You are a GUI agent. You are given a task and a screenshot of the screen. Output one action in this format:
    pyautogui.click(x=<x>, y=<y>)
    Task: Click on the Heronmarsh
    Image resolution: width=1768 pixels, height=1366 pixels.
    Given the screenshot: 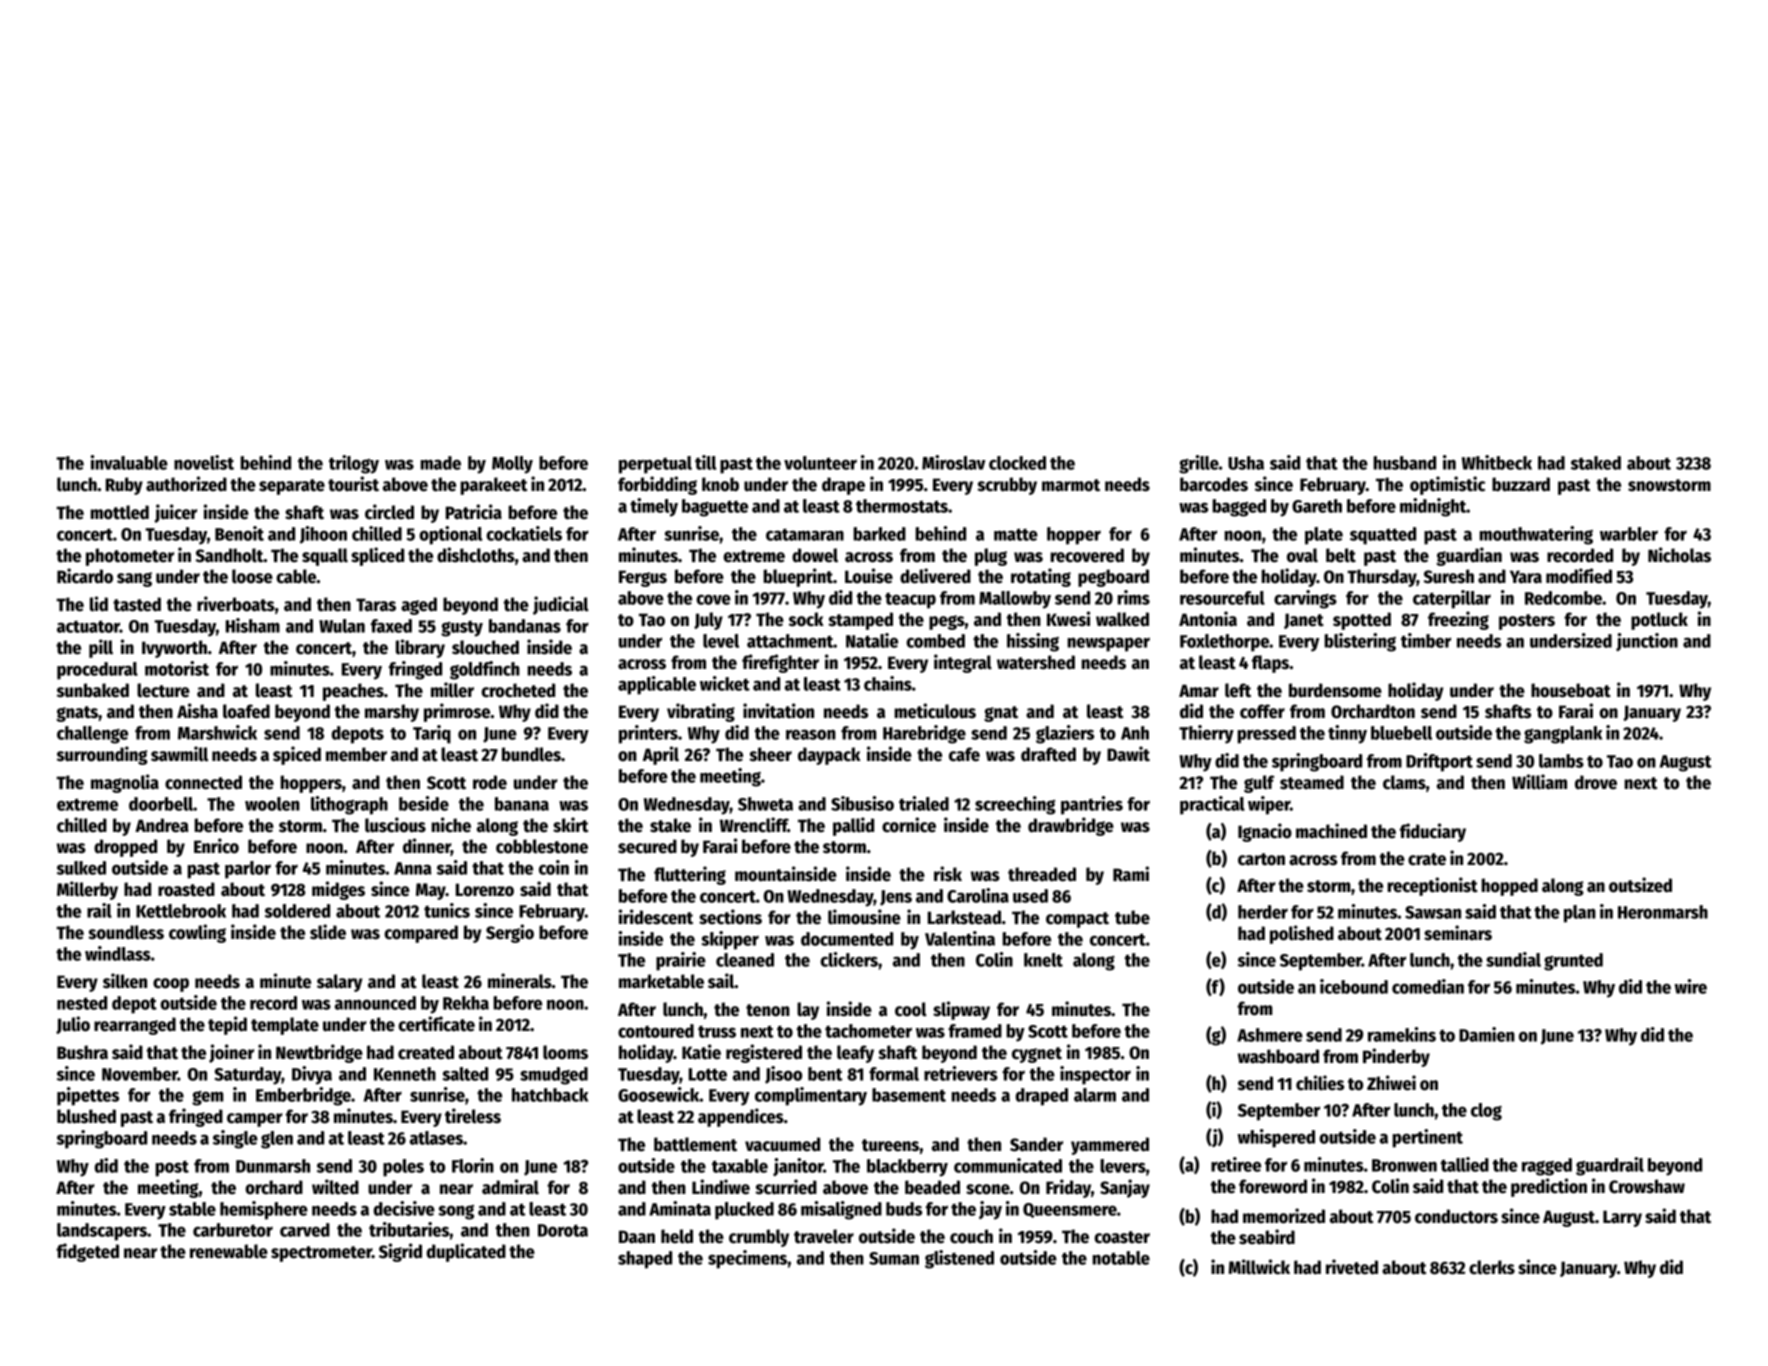 What is the action you would take?
    pyautogui.click(x=1663, y=912)
